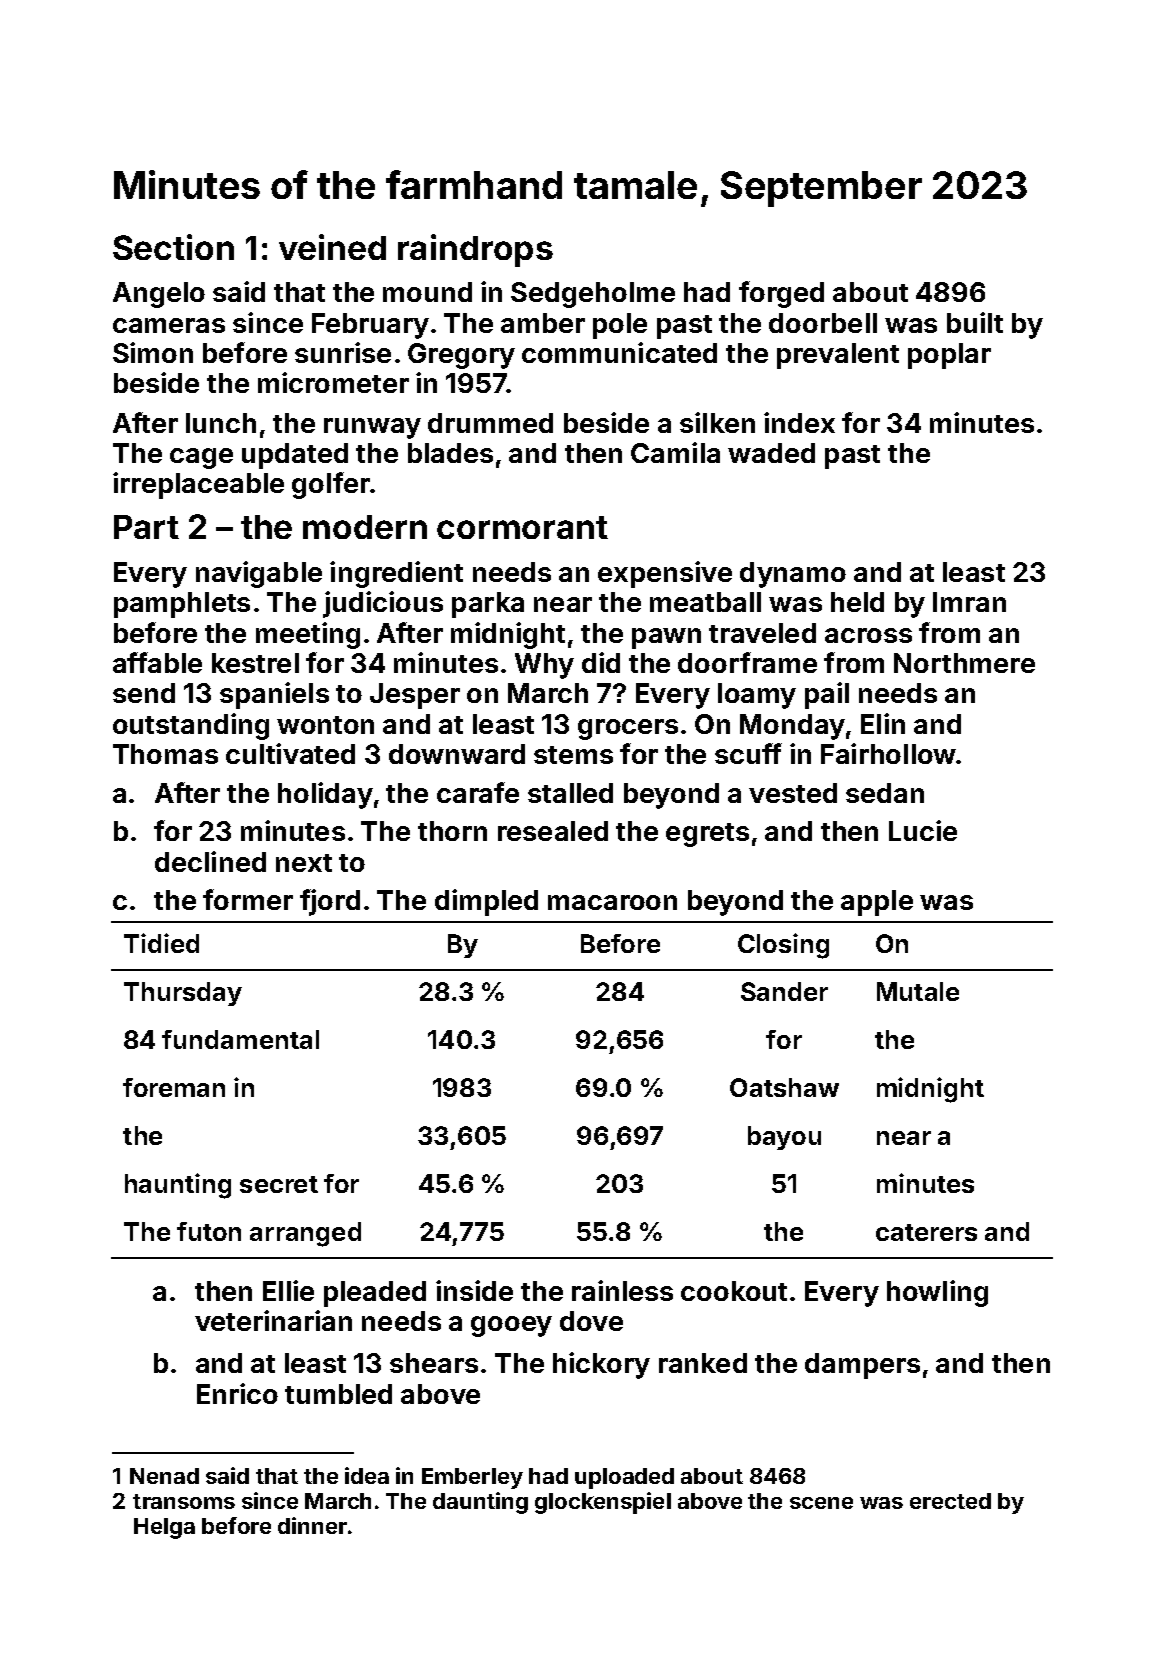 The image size is (1165, 1654). What do you see at coordinates (312, 1525) in the document?
I see `dinner` at bounding box center [312, 1525].
